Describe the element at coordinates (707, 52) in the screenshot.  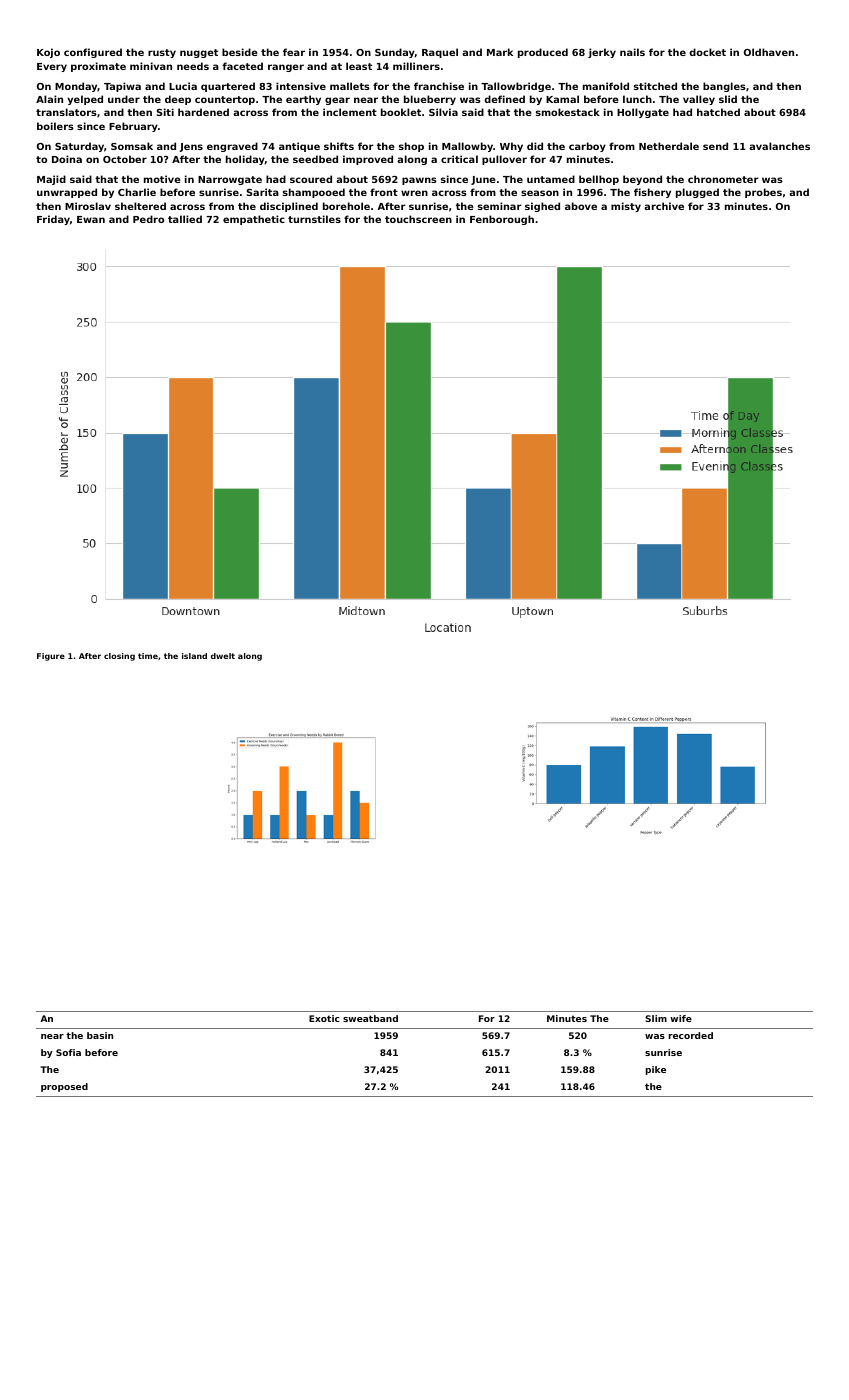
I see `docket` at that location.
